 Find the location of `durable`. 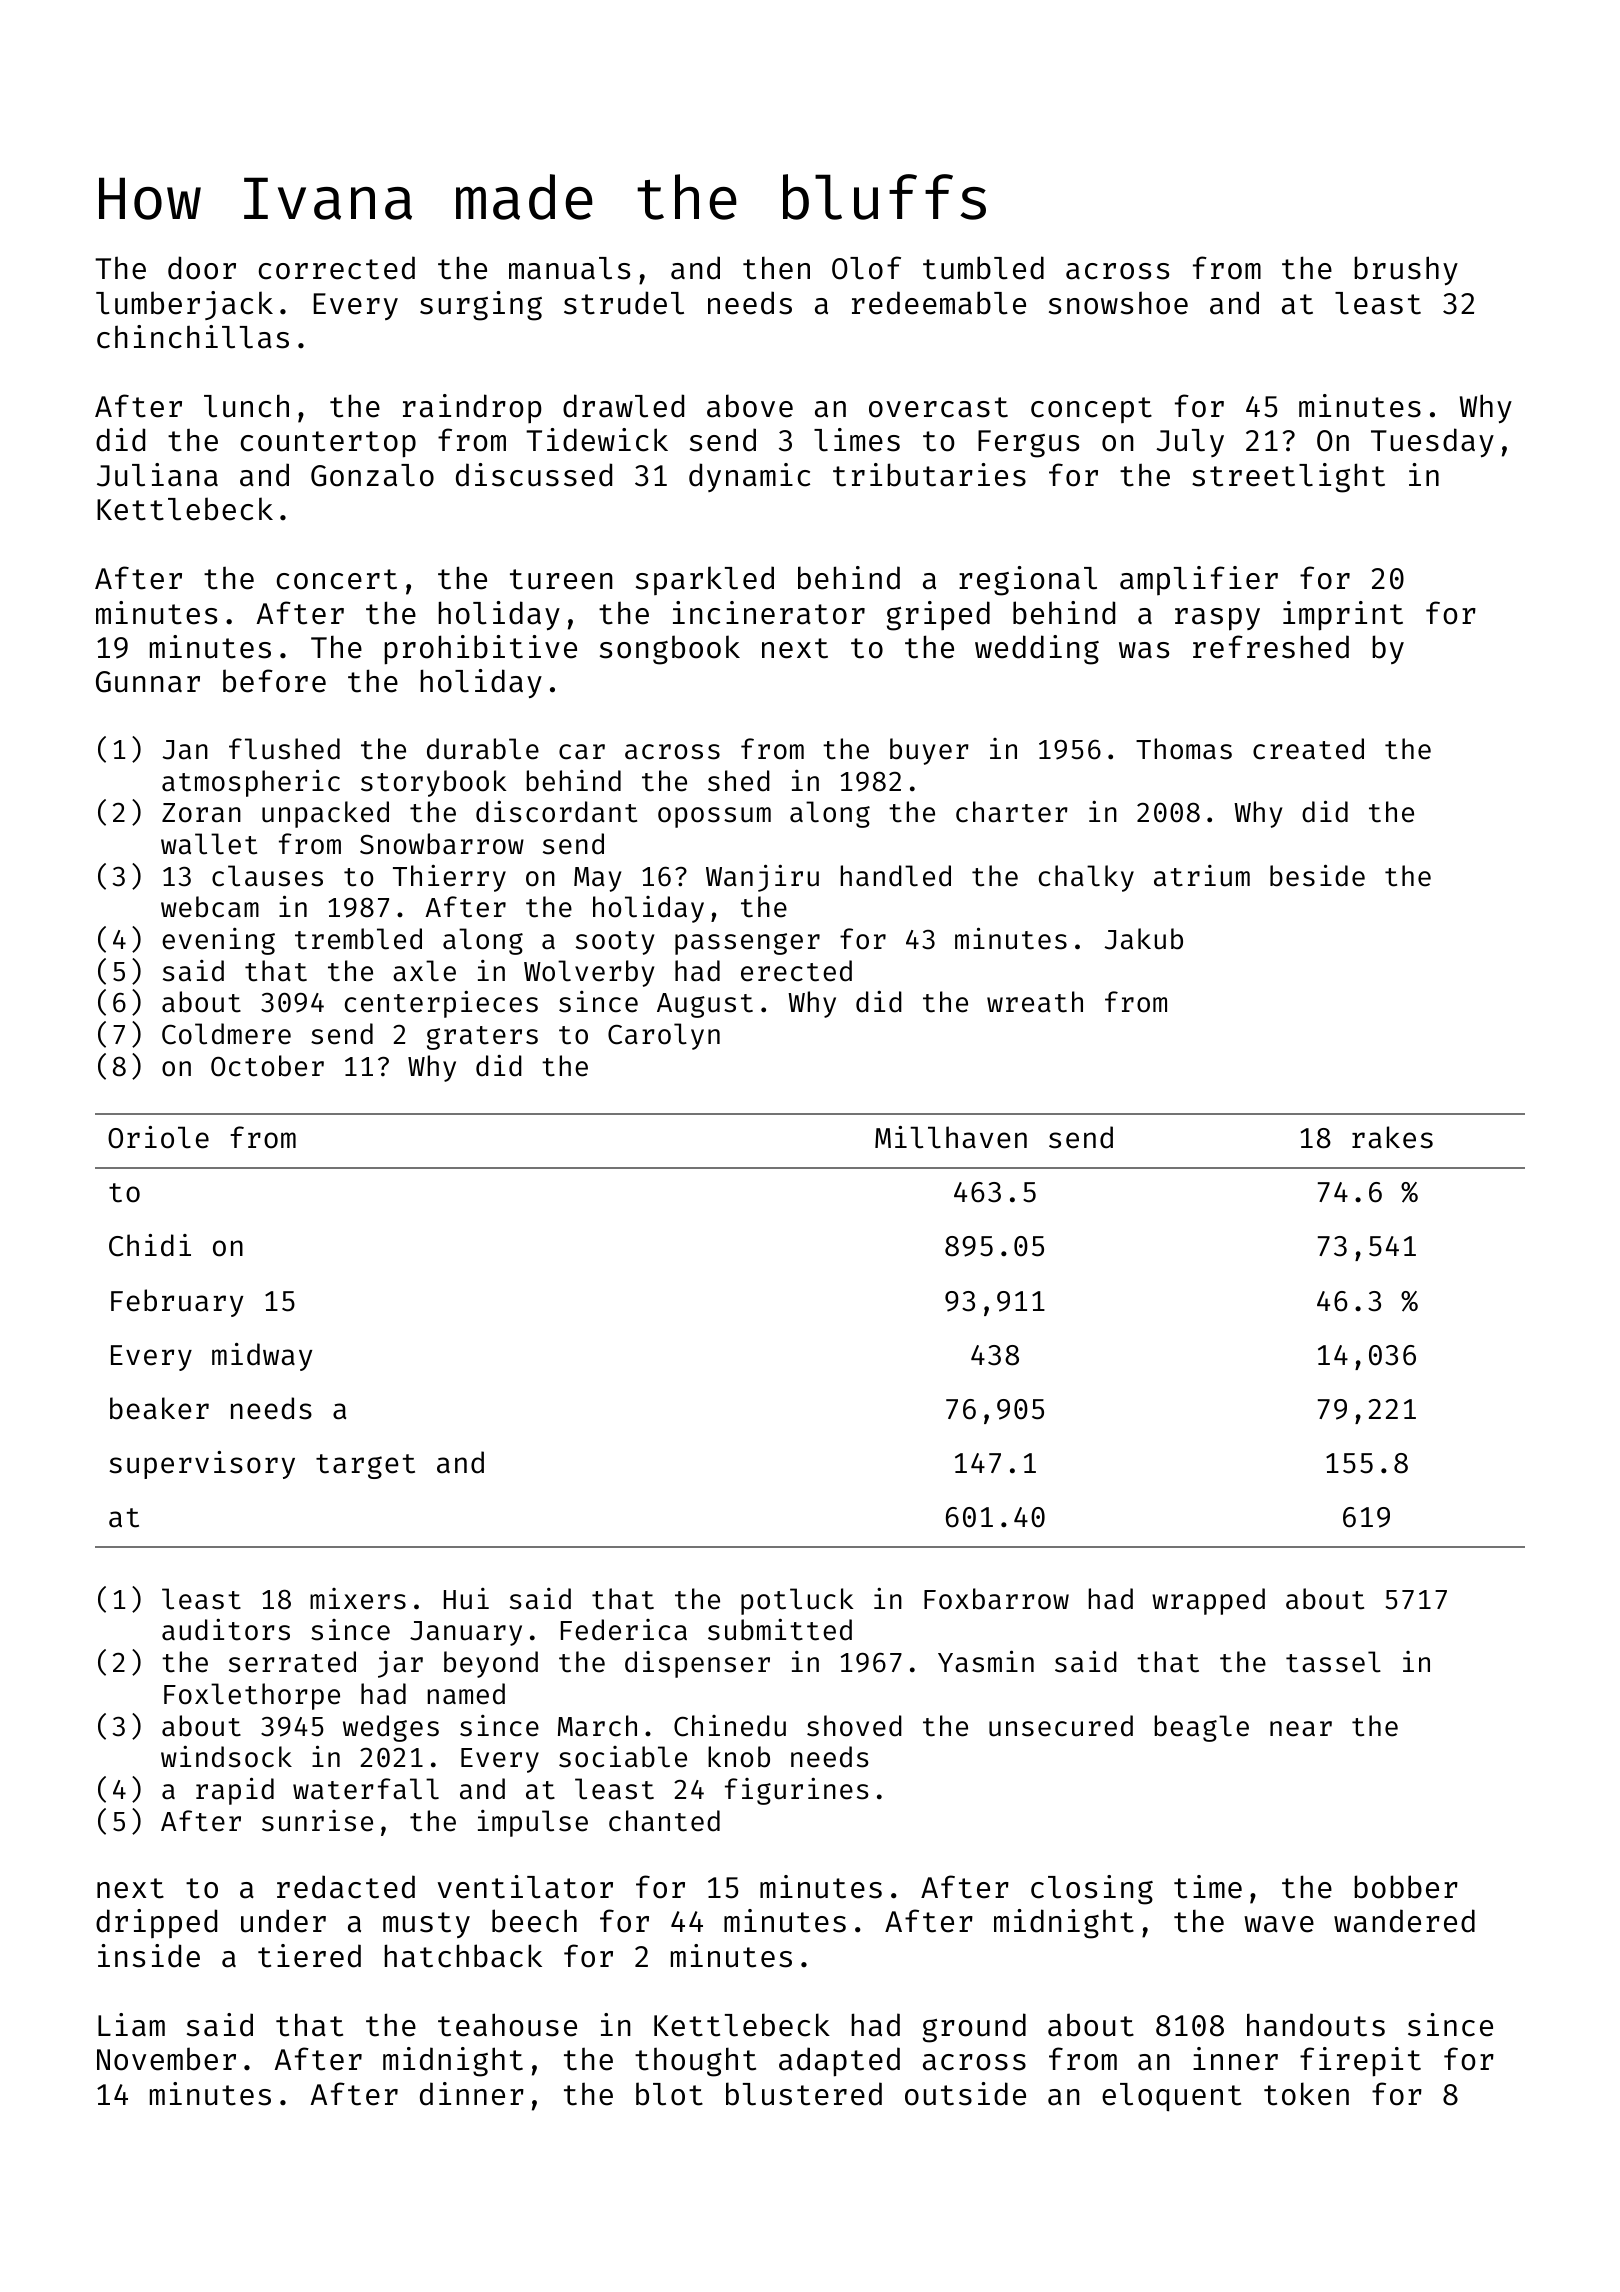

durable is located at coordinates (483, 749).
